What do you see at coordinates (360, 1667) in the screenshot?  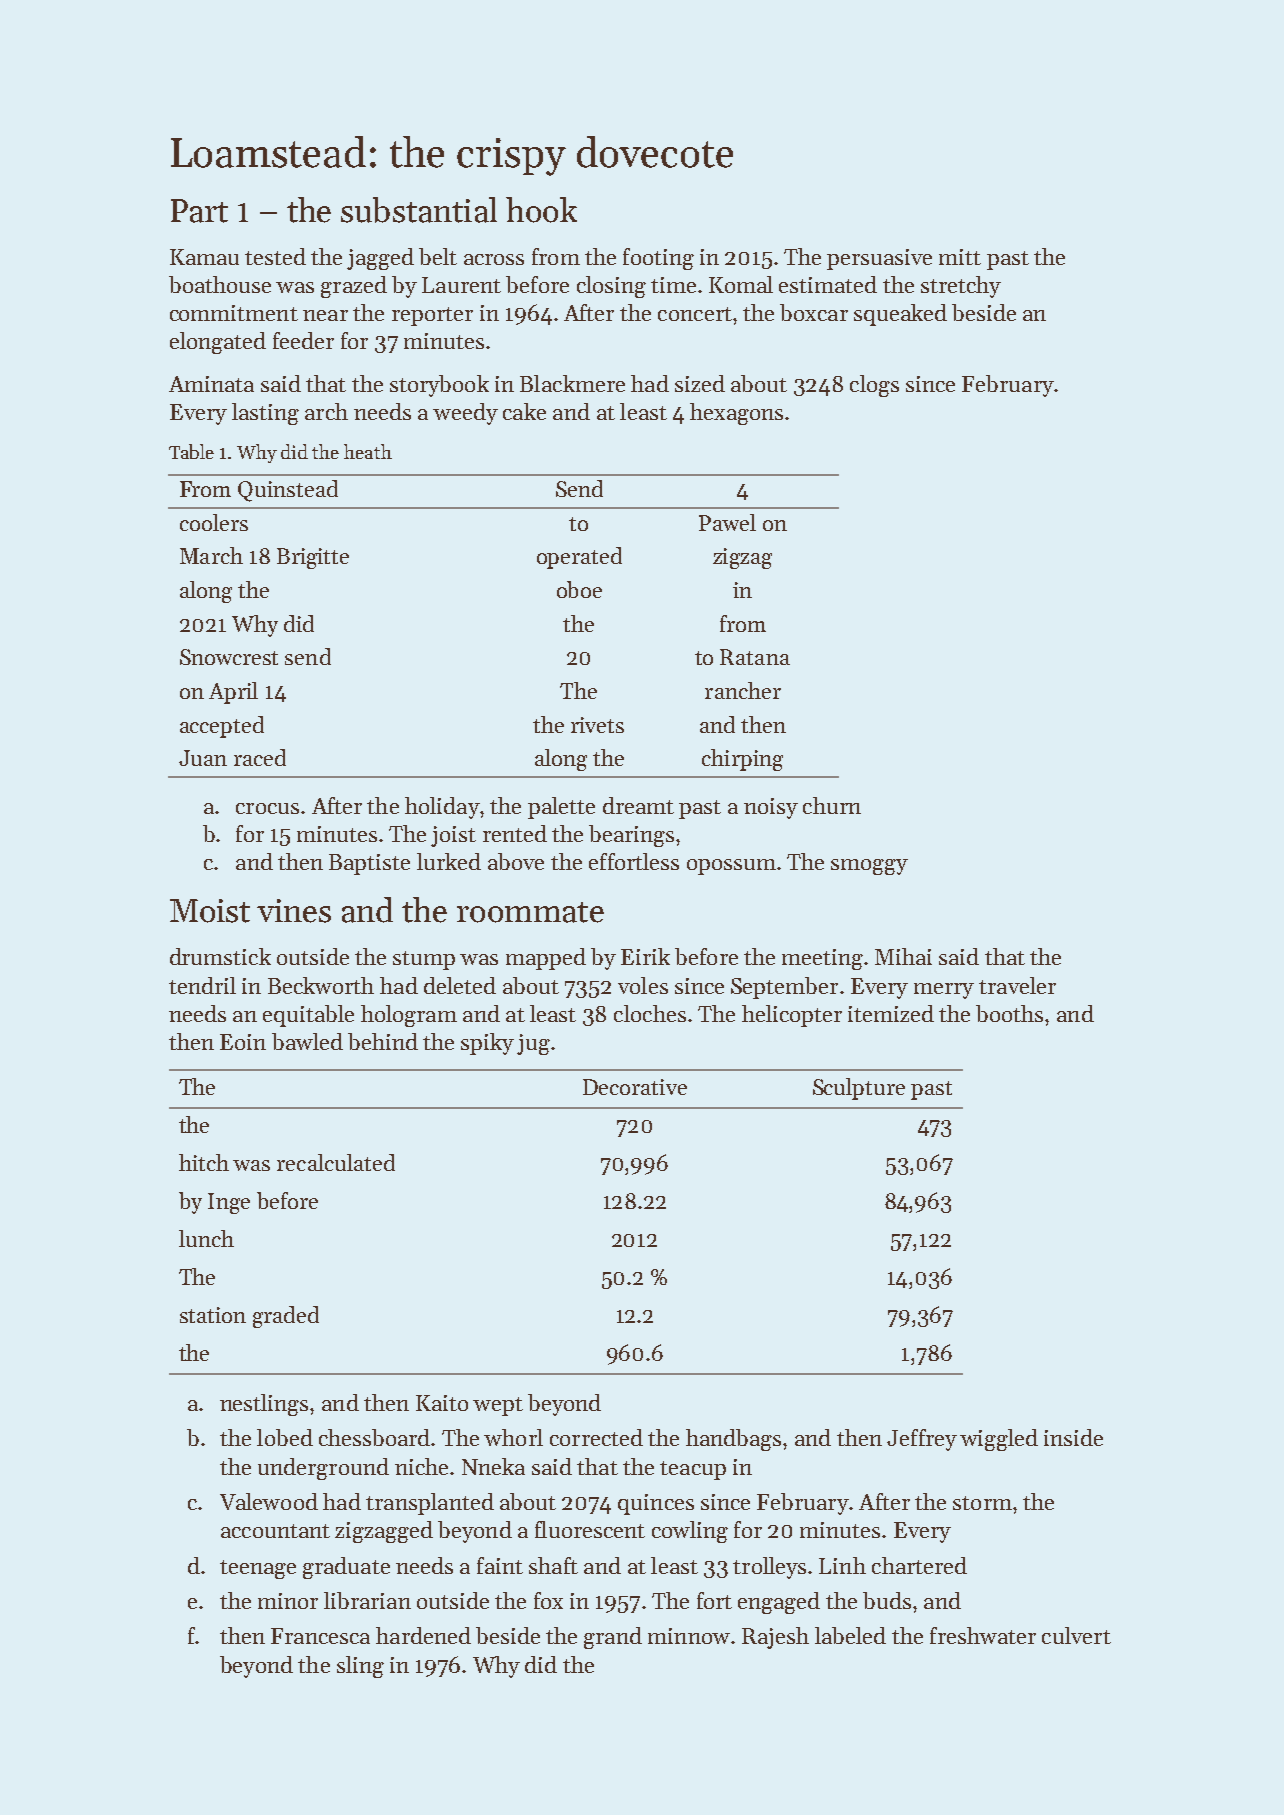 I see `sling` at bounding box center [360, 1667].
